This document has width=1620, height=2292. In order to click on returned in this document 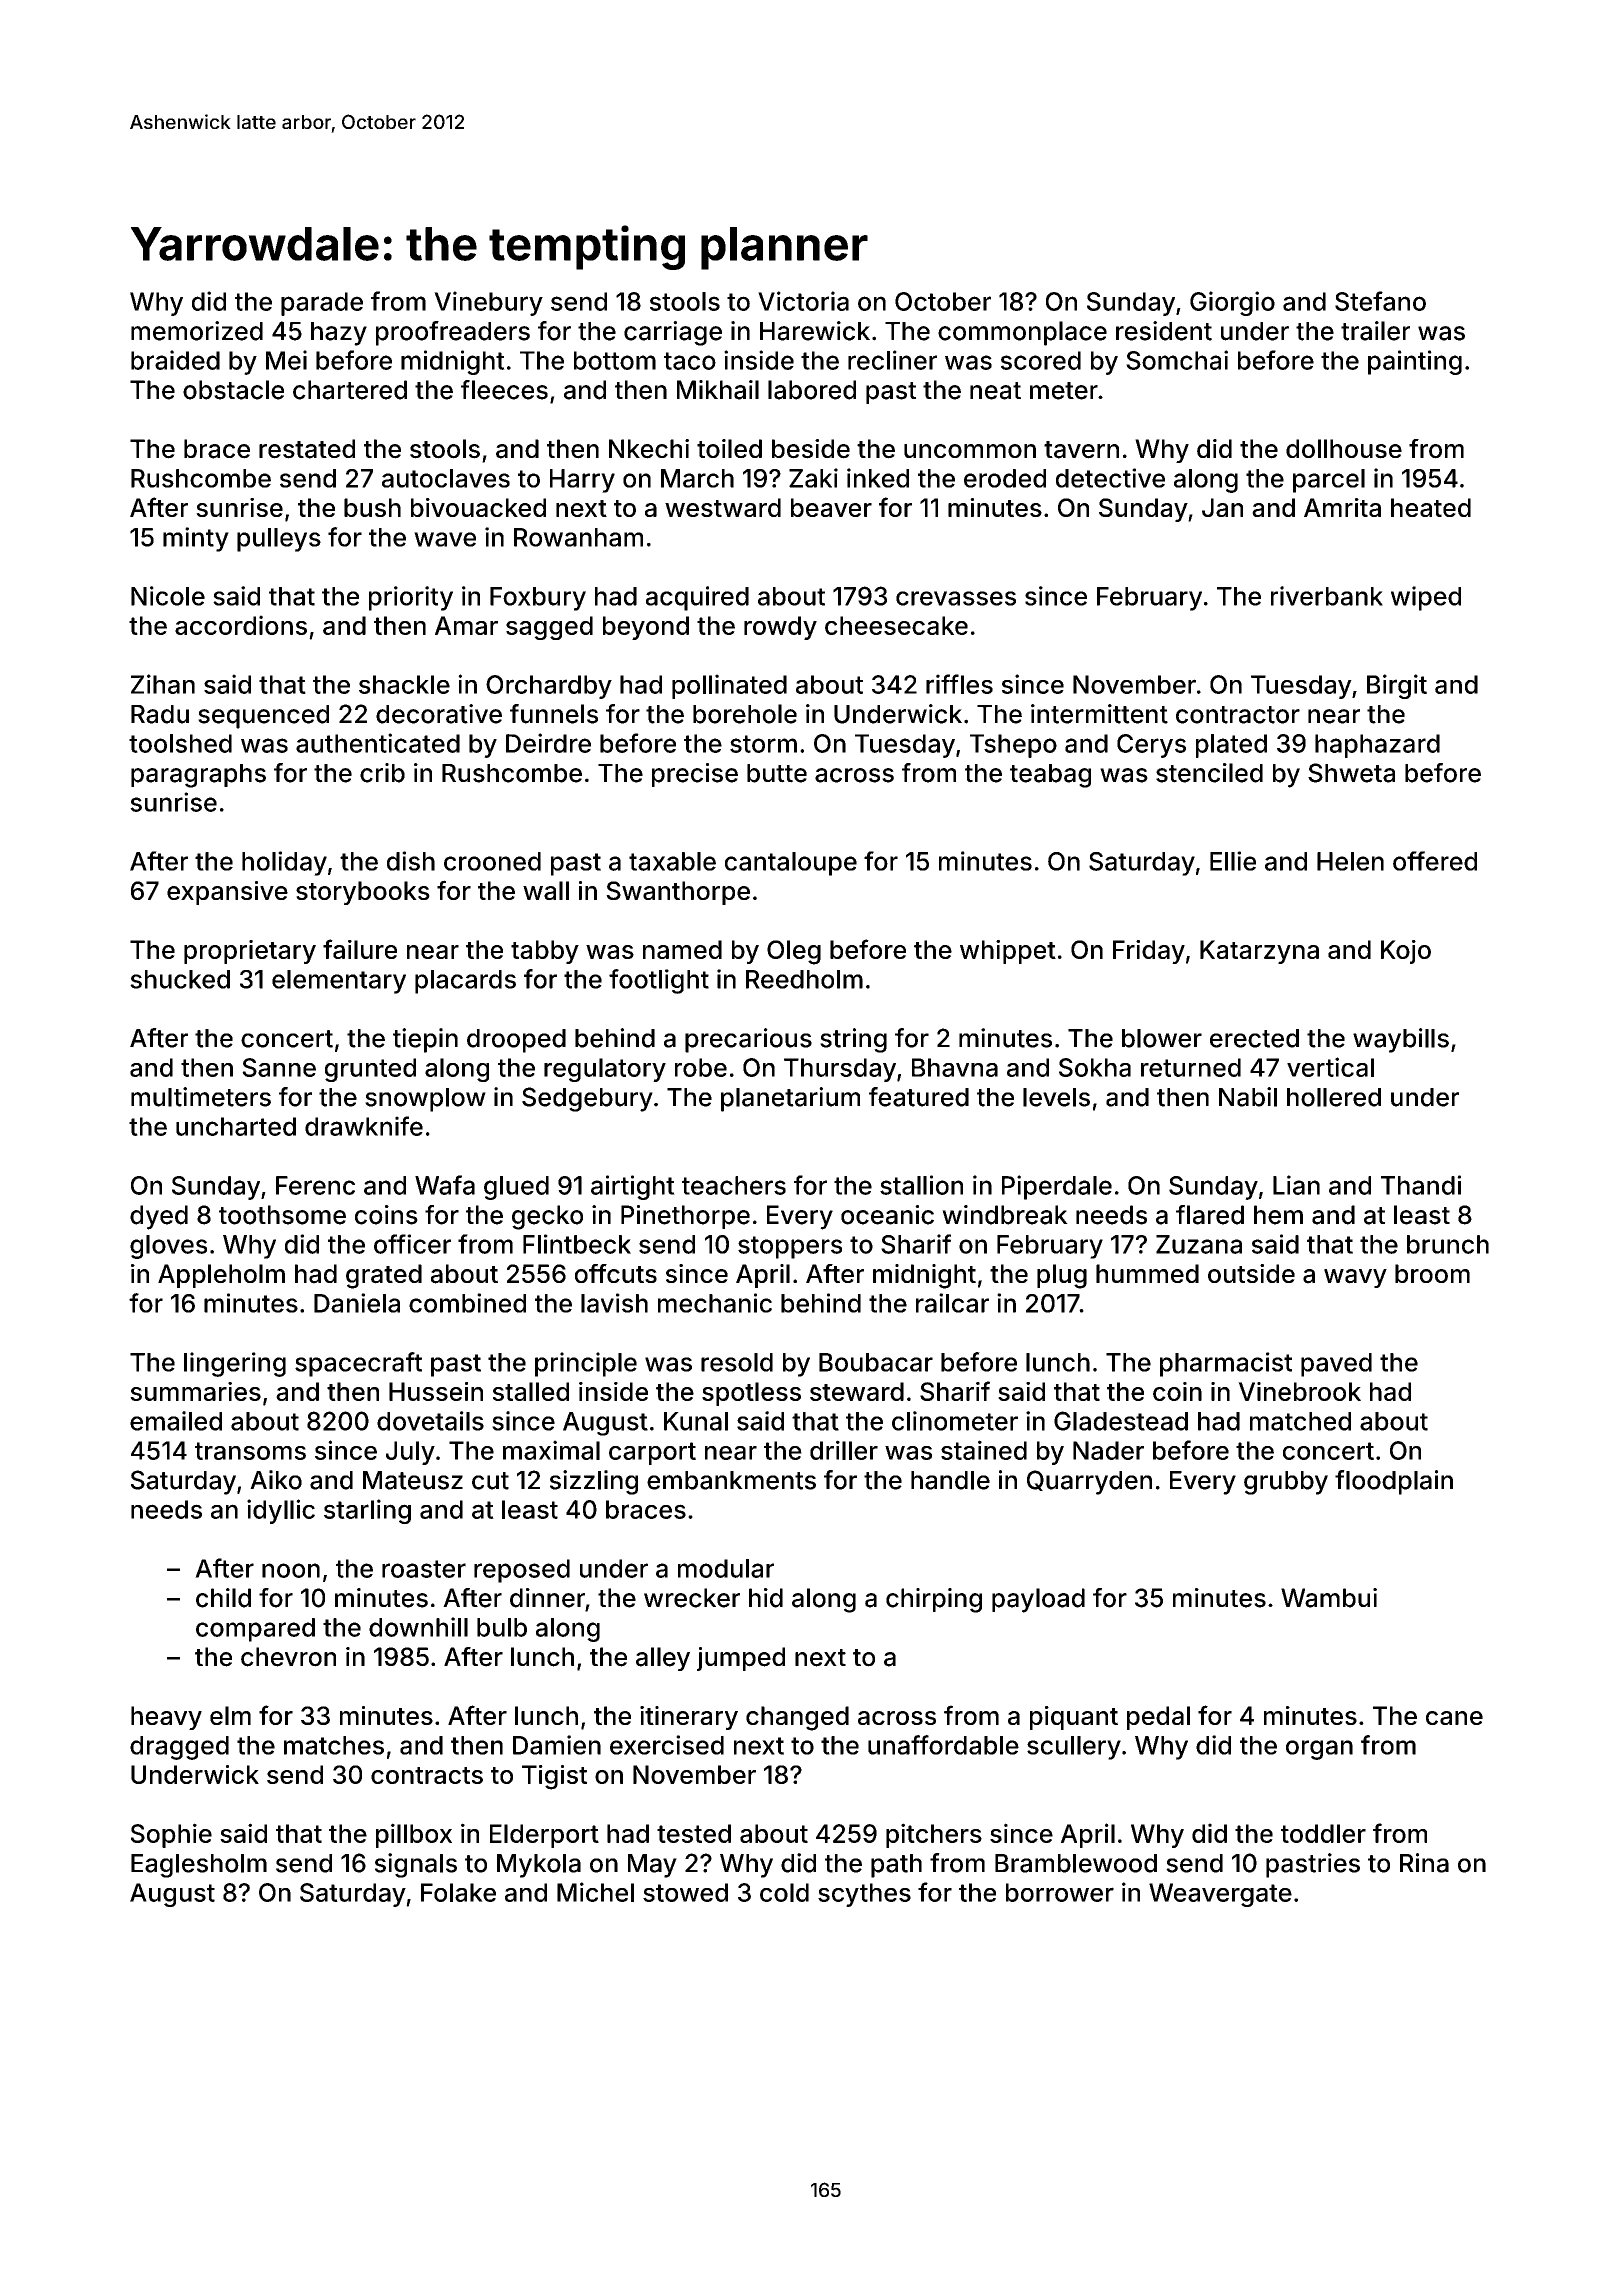, I will do `click(1191, 1067)`.
